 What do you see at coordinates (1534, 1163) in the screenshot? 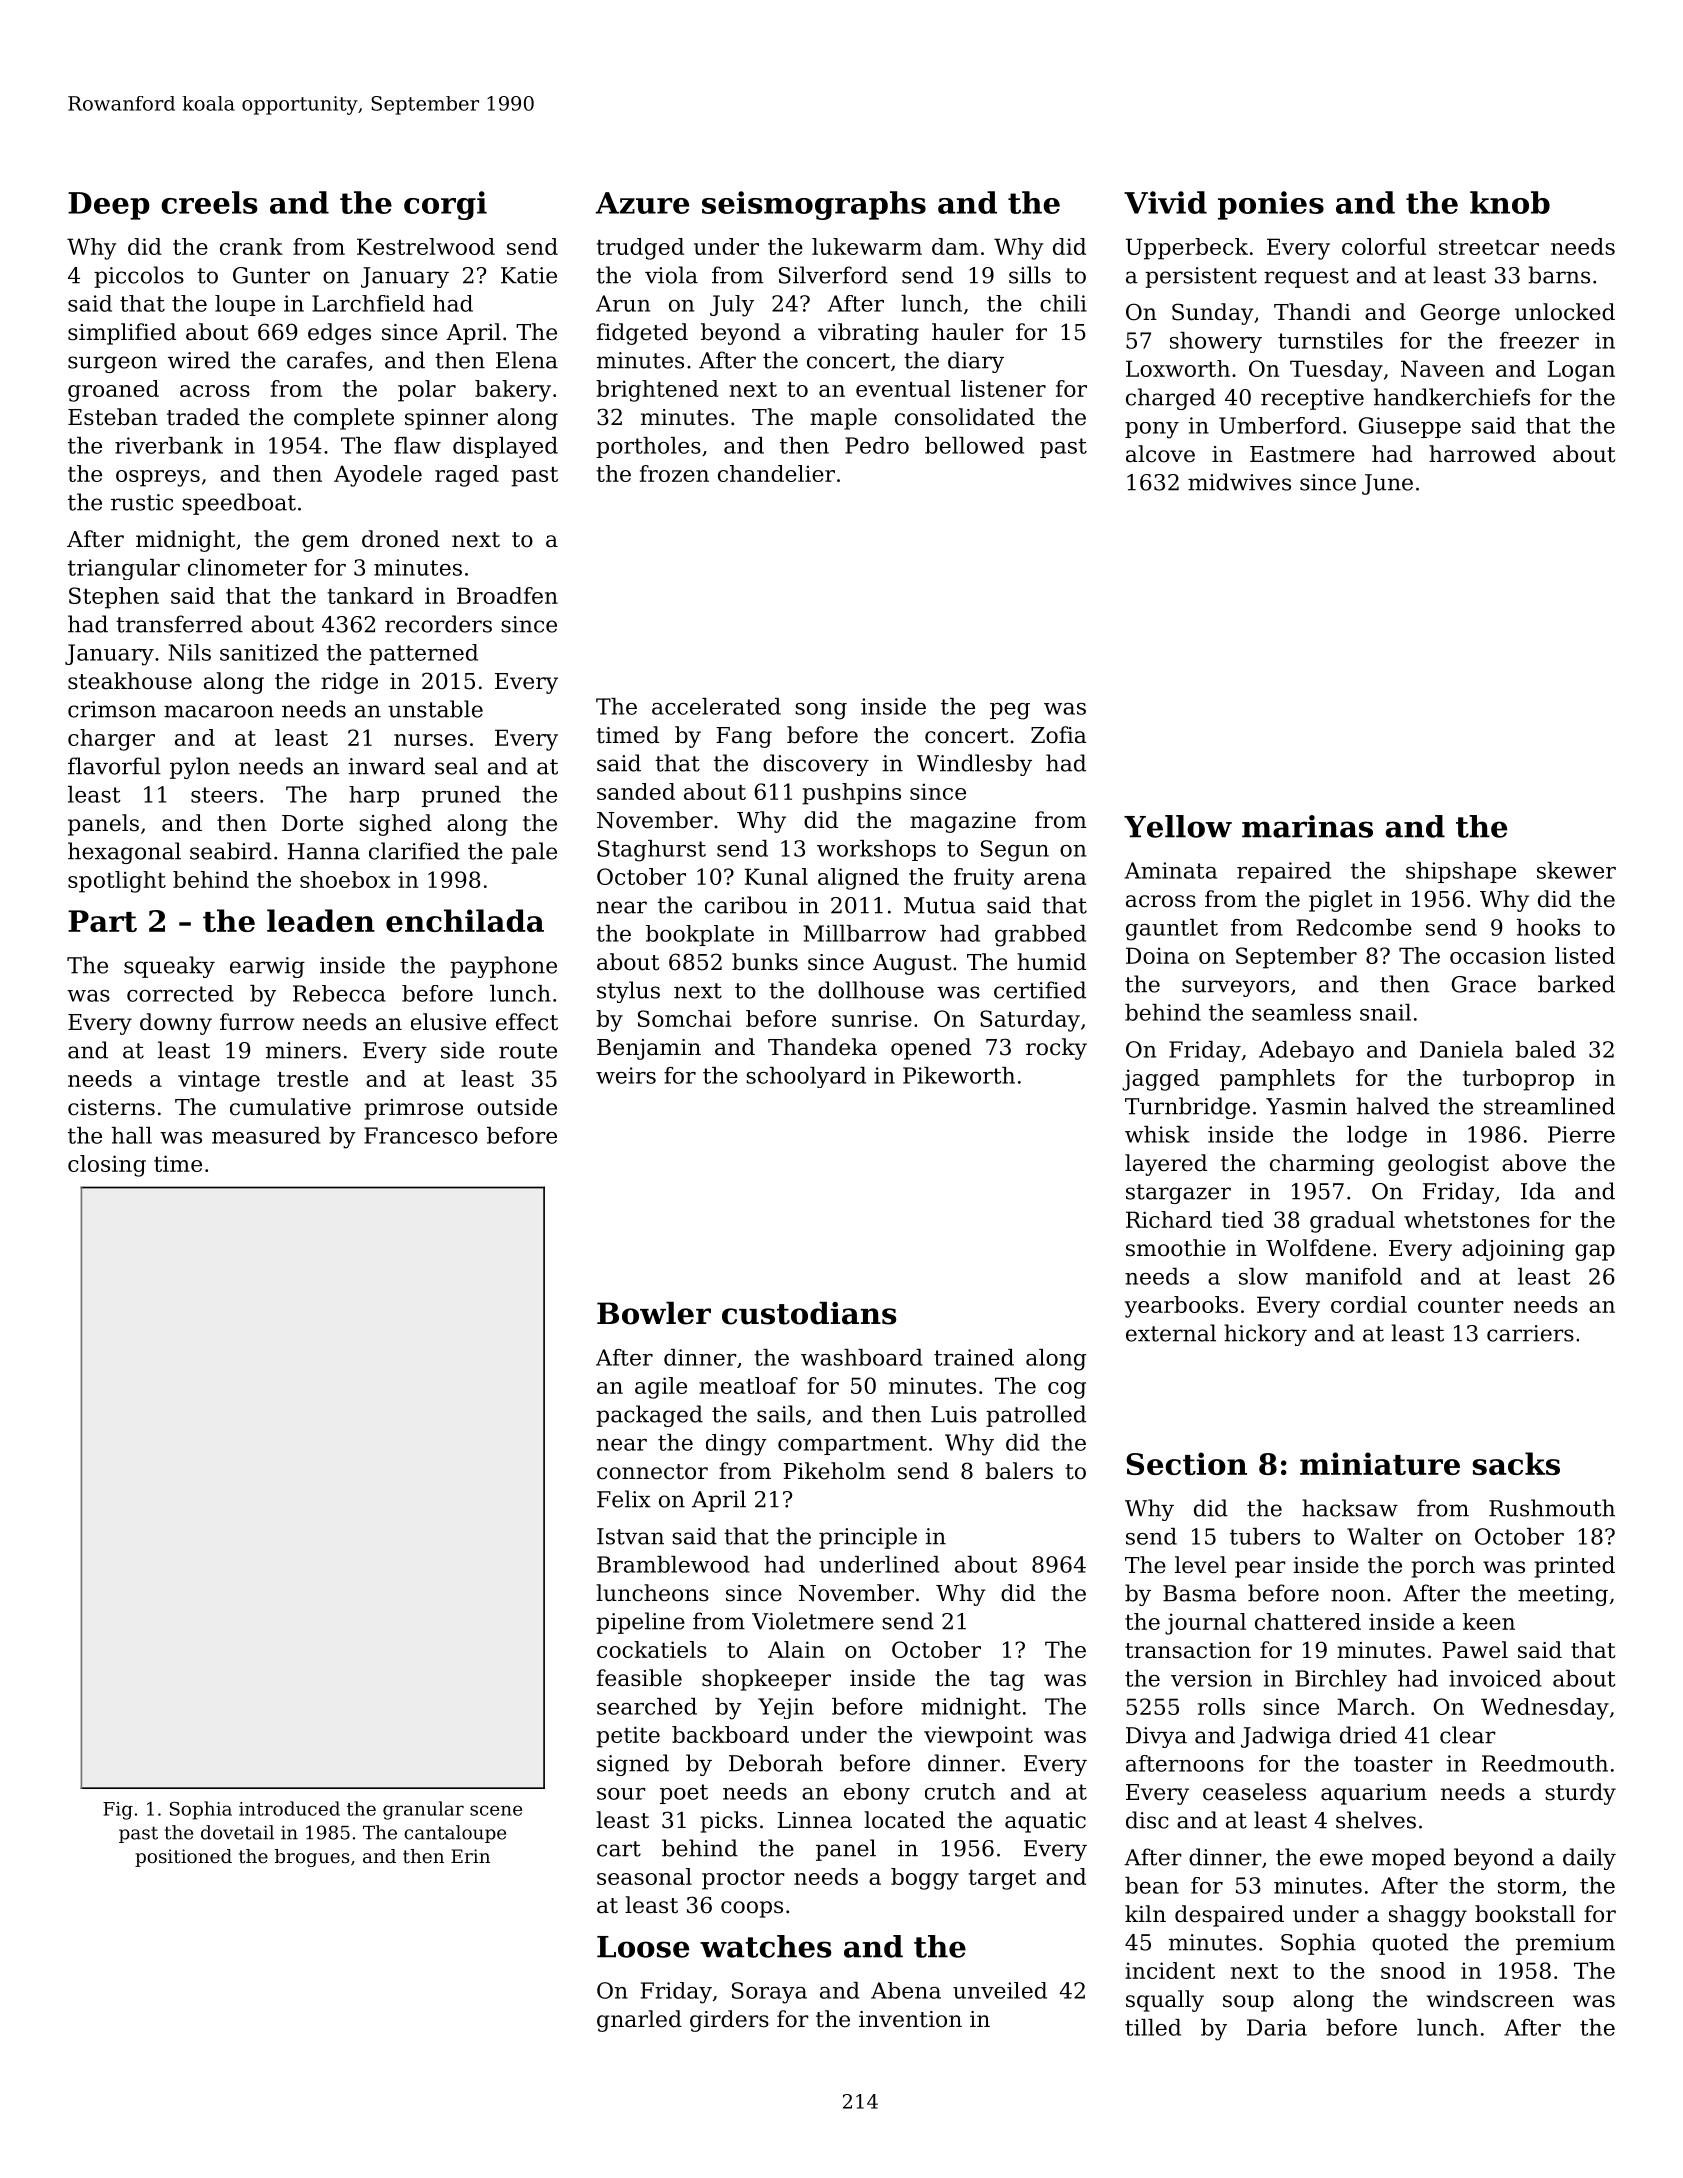
I see `above` at bounding box center [1534, 1163].
